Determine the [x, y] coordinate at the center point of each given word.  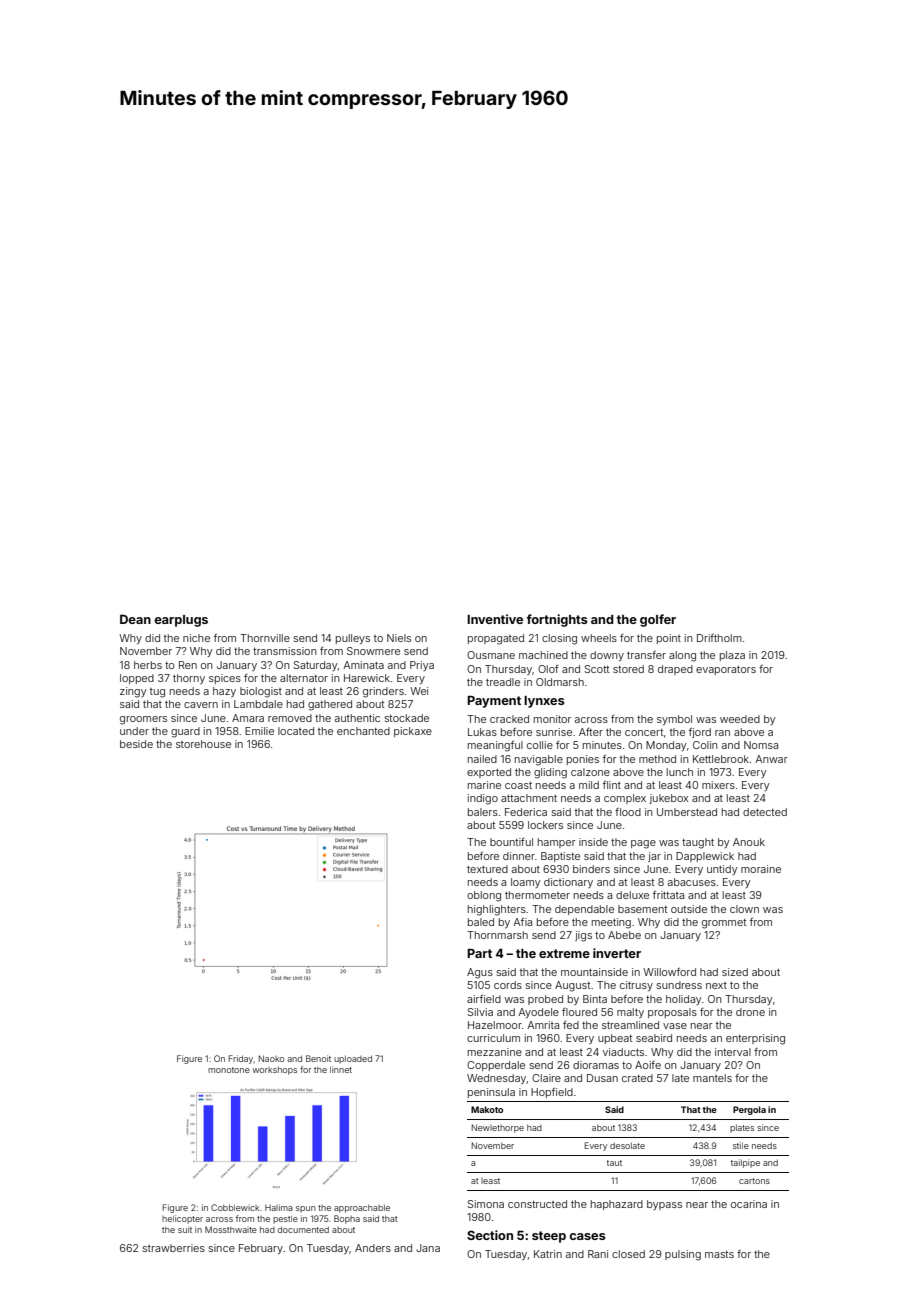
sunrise [554, 732]
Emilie [259, 731]
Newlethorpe [498, 1128]
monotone [229, 1070]
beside [136, 744]
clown [744, 909]
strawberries [174, 1248]
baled [481, 922]
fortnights [557, 620]
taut [614, 1163]
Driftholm [719, 638]
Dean [135, 619]
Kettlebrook [721, 759]
